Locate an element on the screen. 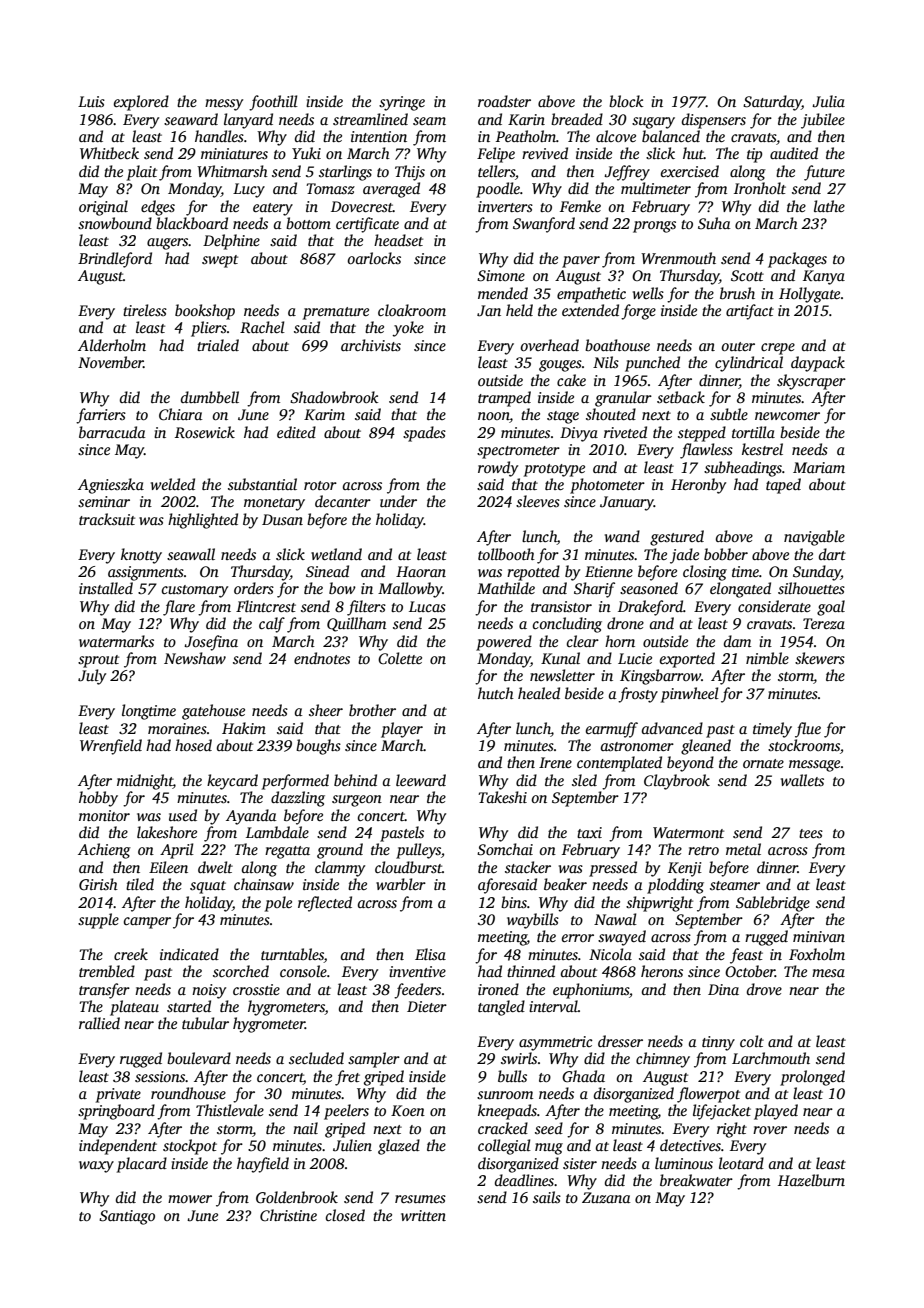 The height and width of the screenshot is (1308, 924). Irene is located at coordinates (555, 762).
